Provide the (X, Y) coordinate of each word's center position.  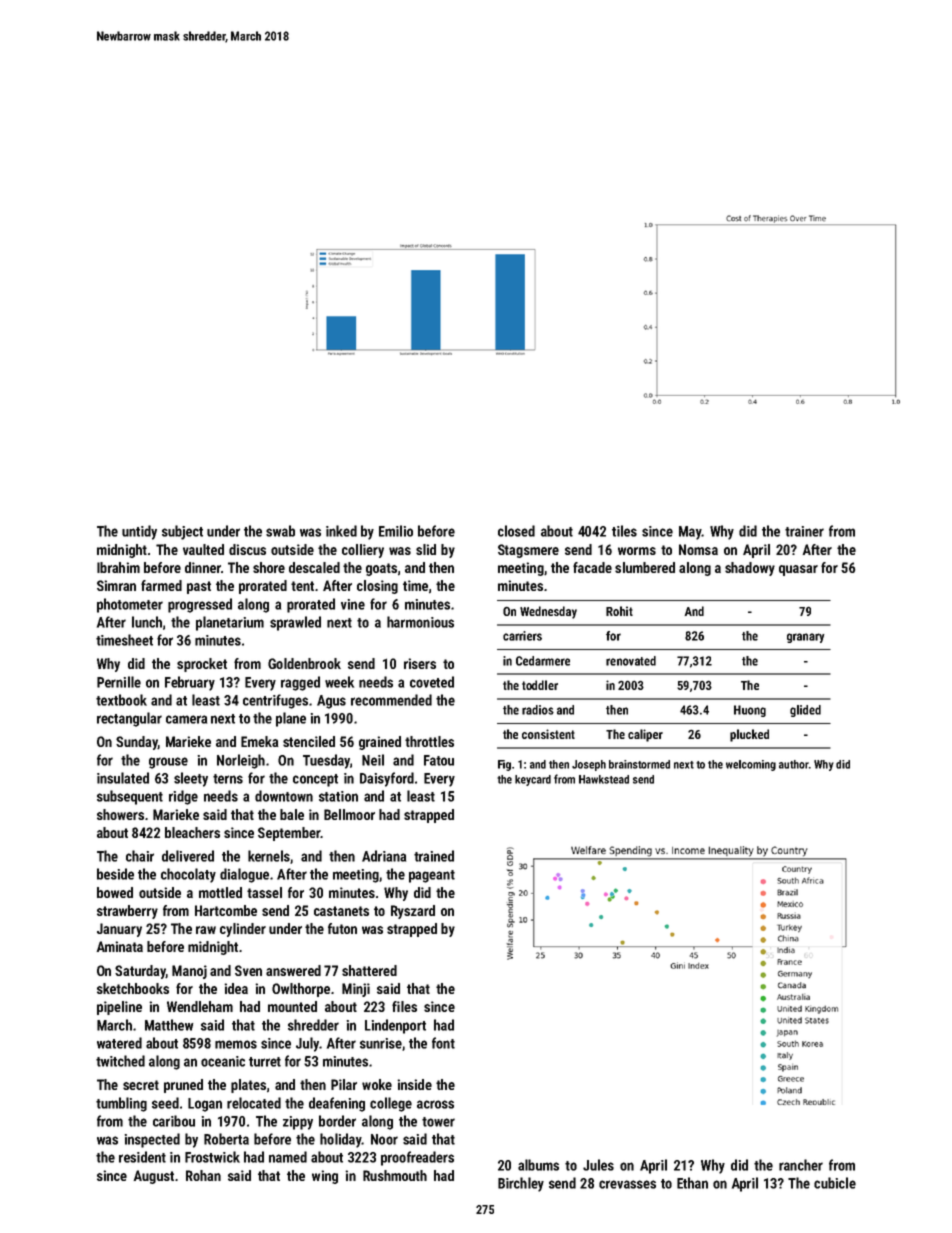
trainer (804, 531)
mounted (292, 1006)
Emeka (259, 741)
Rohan (203, 1175)
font (443, 1043)
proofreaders (417, 1158)
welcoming (751, 765)
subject (182, 532)
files (404, 1006)
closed (516, 531)
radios (538, 710)
